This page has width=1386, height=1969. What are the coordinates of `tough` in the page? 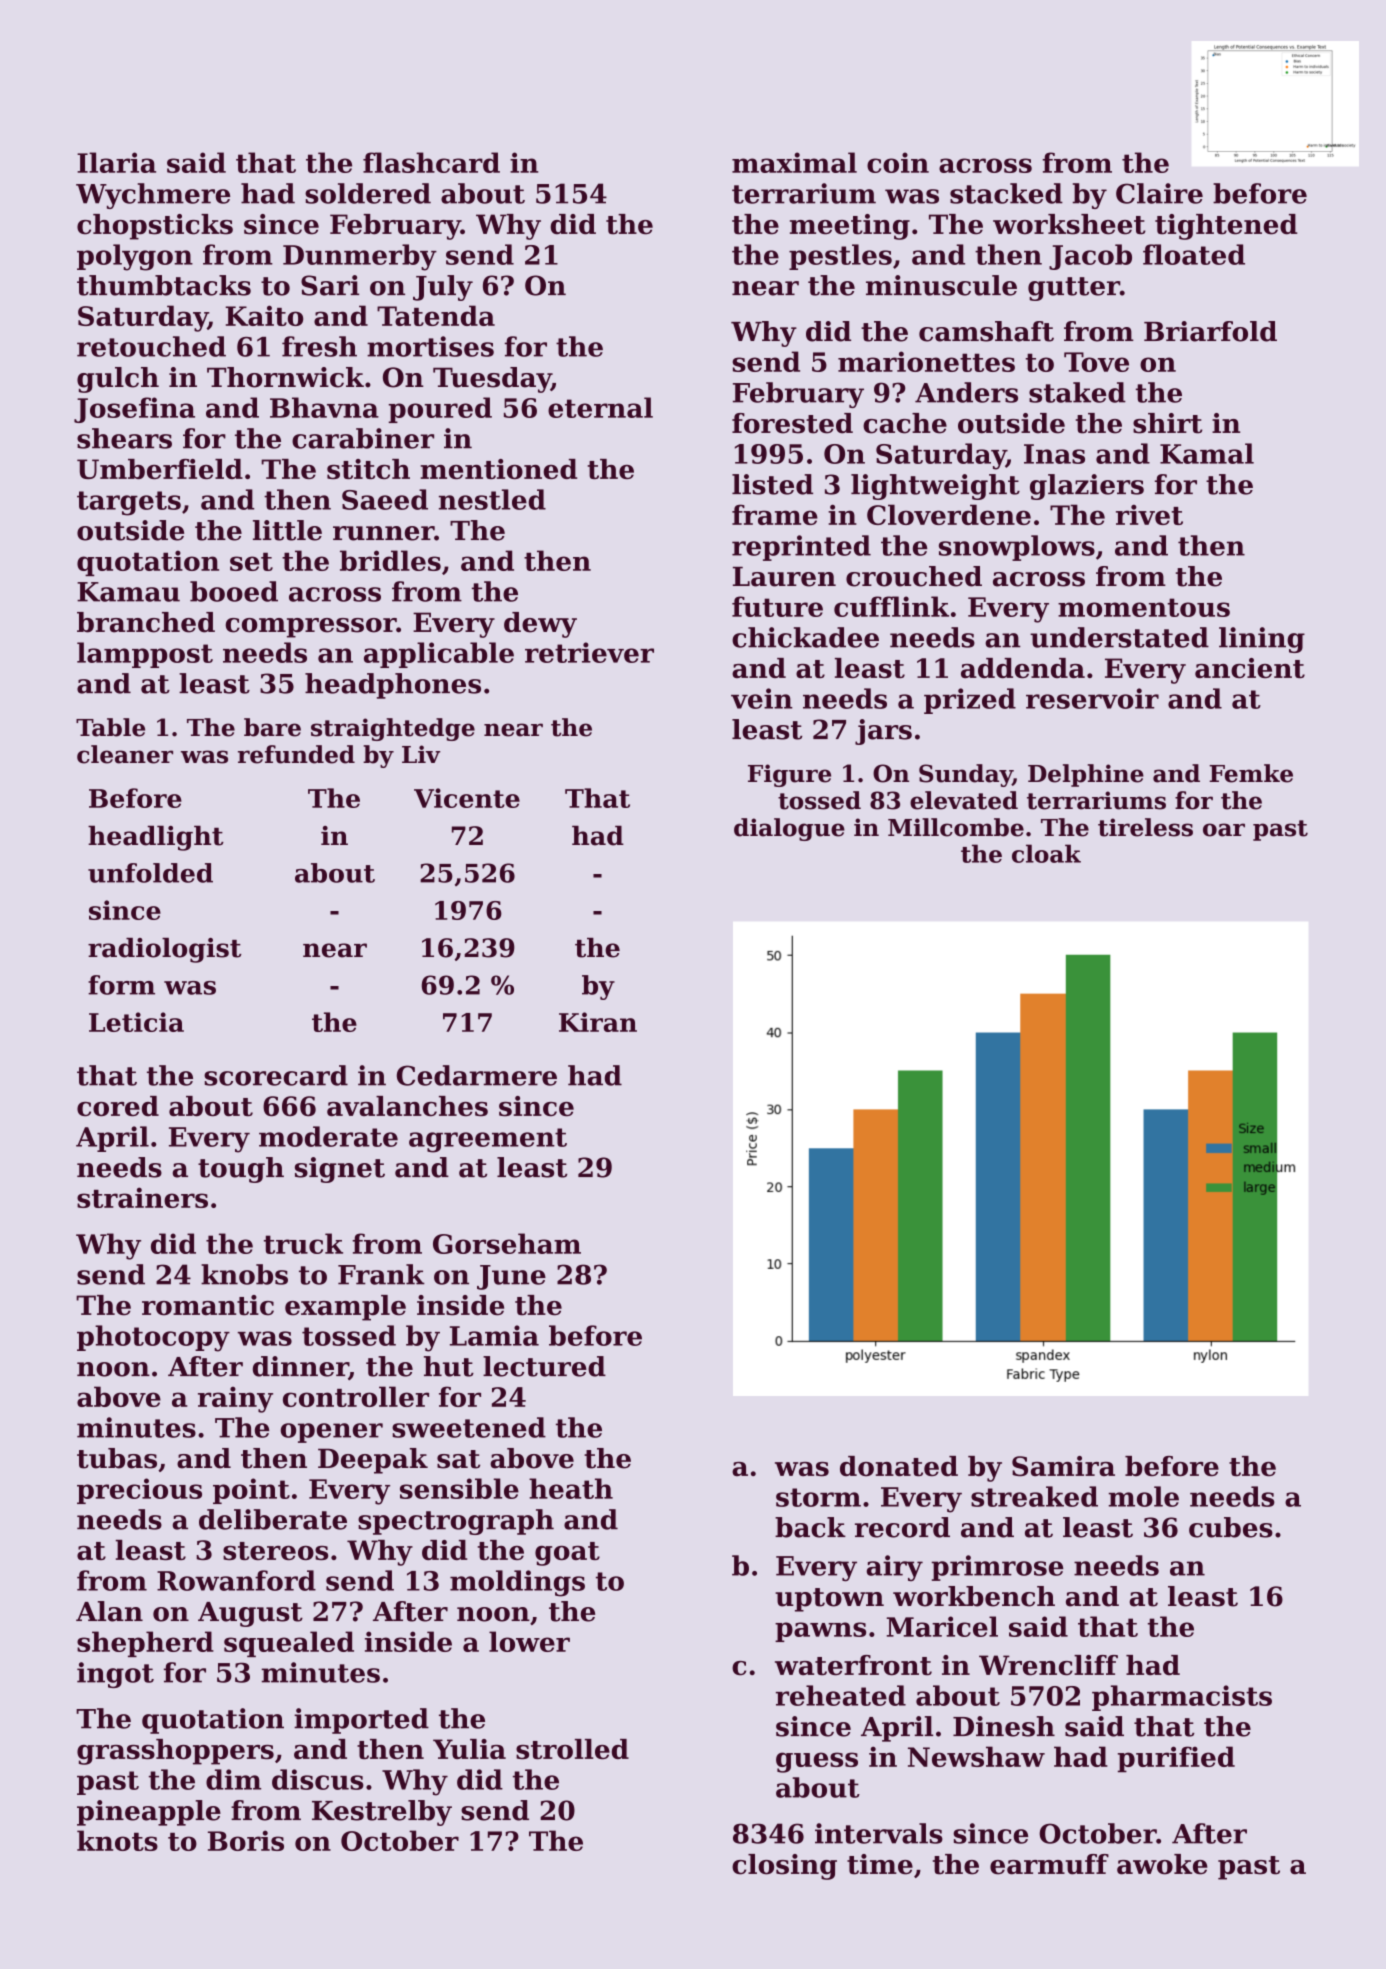 It's located at (241, 1170).
